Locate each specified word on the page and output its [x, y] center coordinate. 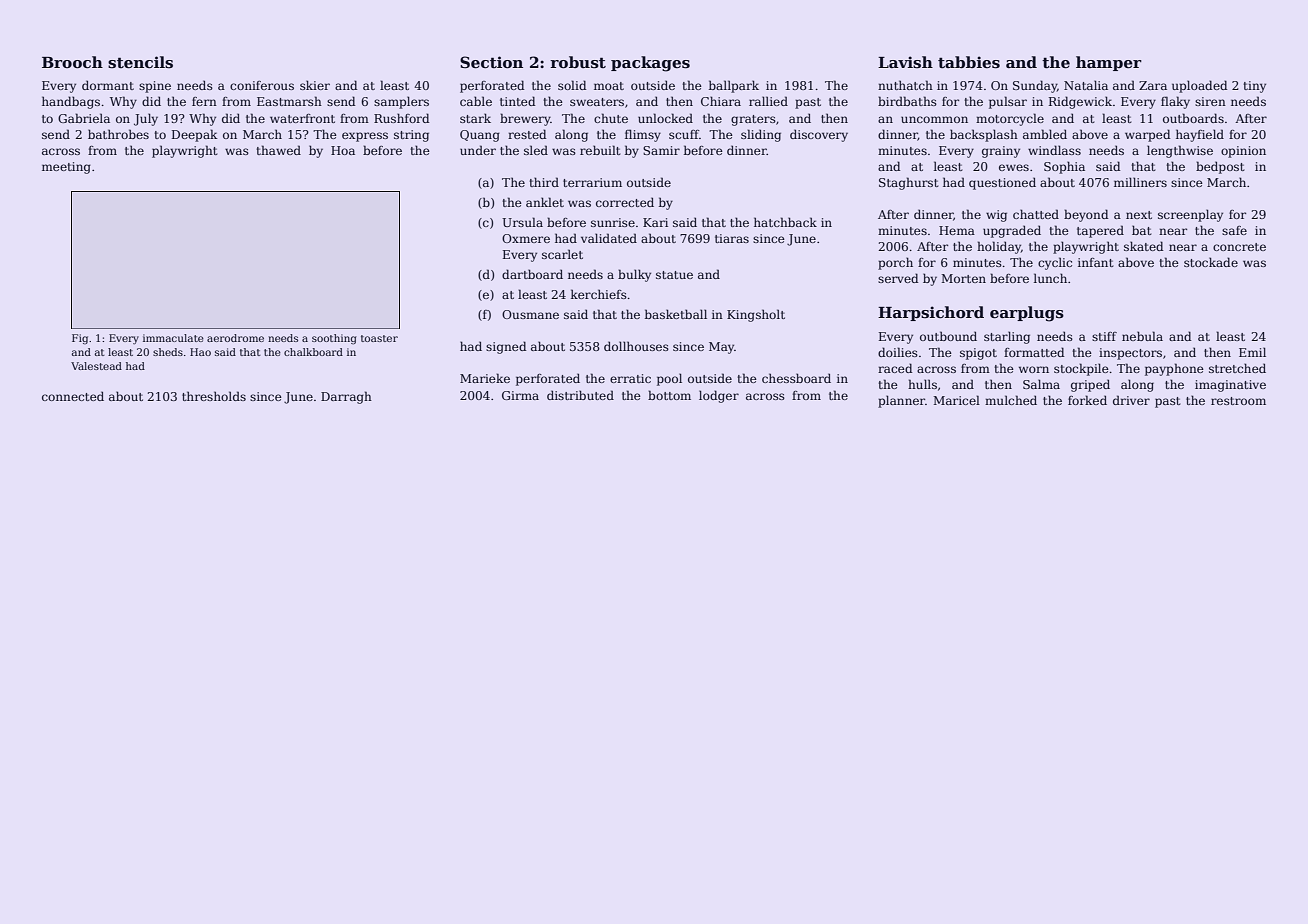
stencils [140, 62]
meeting [66, 168]
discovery [819, 135]
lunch [1050, 278]
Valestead [96, 366]
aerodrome [235, 338]
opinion [1243, 152]
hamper [1109, 63]
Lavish [905, 62]
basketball [676, 314]
